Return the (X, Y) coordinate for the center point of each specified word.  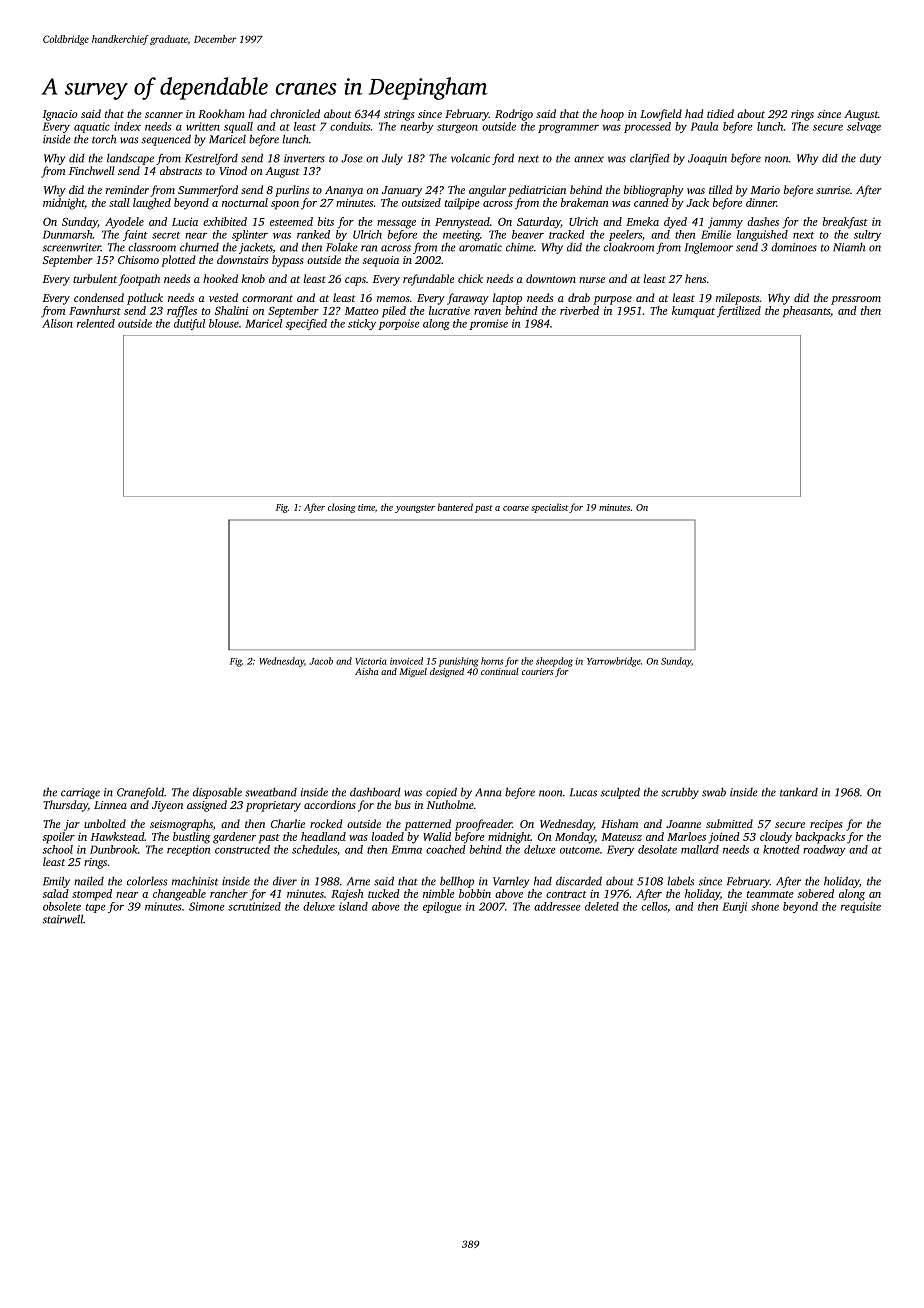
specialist (549, 508)
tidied (720, 113)
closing (341, 508)
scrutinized (254, 906)
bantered (455, 507)
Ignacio (60, 115)
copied (441, 793)
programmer (568, 129)
